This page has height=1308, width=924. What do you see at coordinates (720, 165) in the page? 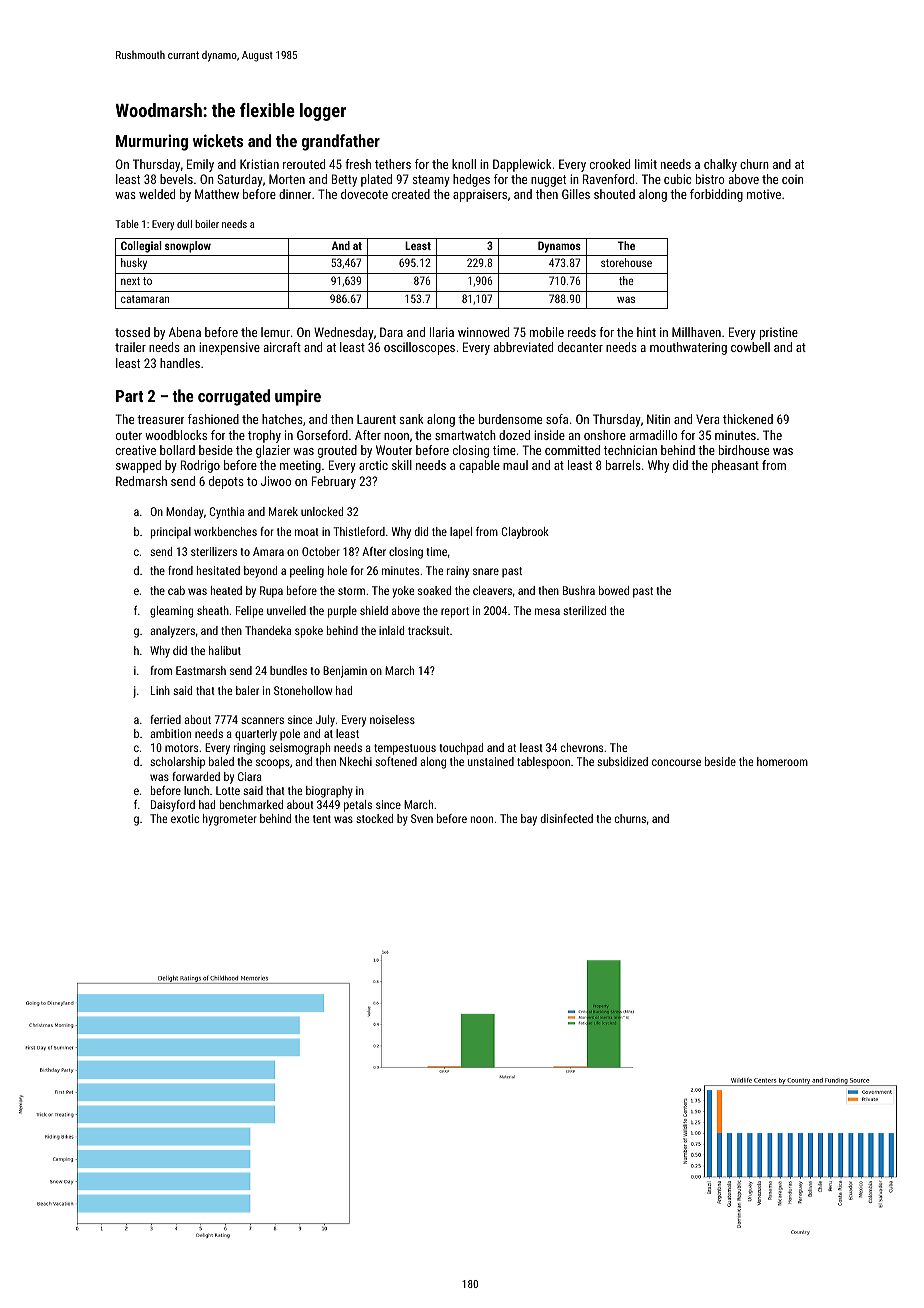
I see `chalky` at bounding box center [720, 165].
